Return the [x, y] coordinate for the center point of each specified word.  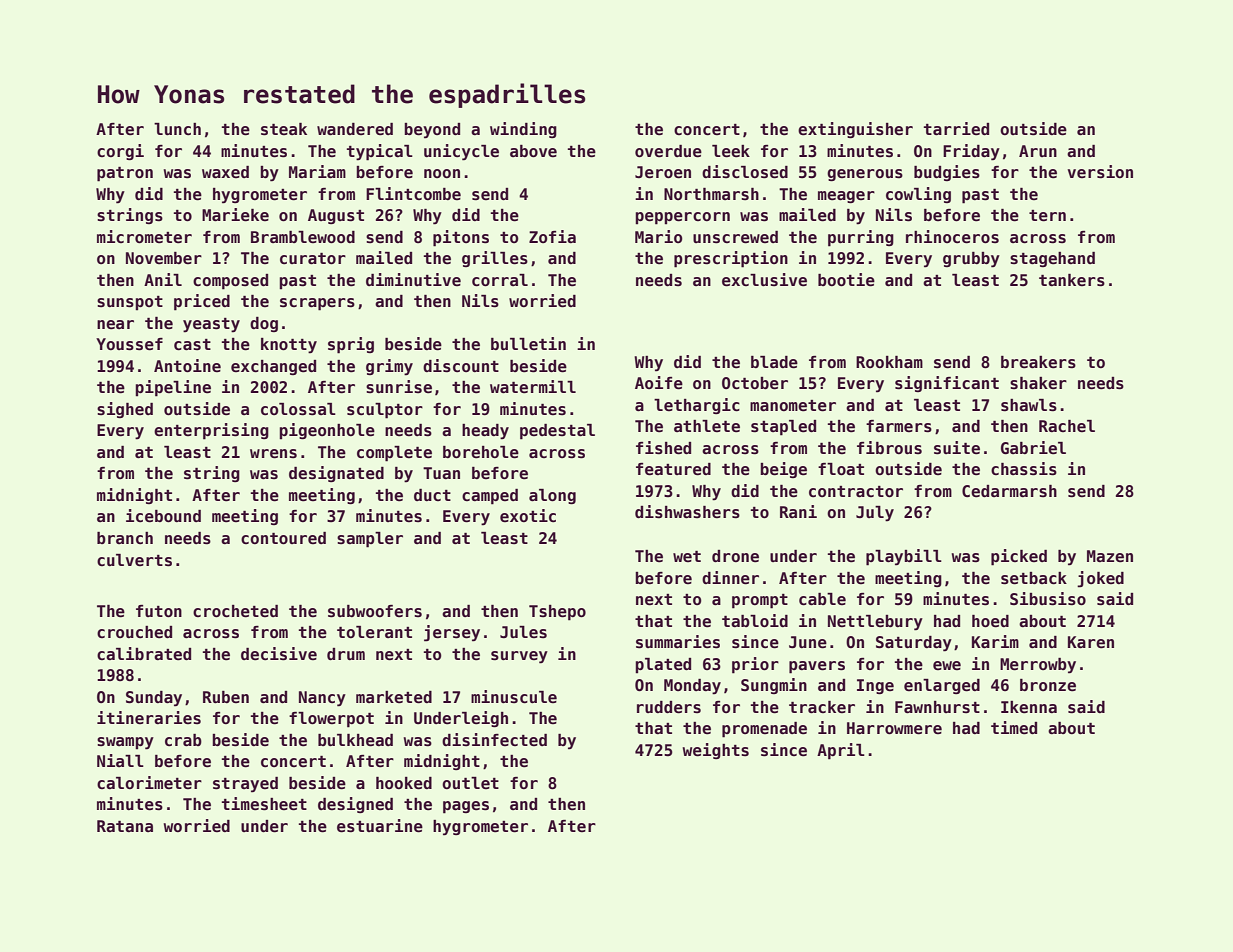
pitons [461, 238]
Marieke [235, 215]
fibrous [889, 448]
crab [183, 740]
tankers [1072, 280]
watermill [533, 387]
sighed [125, 410]
